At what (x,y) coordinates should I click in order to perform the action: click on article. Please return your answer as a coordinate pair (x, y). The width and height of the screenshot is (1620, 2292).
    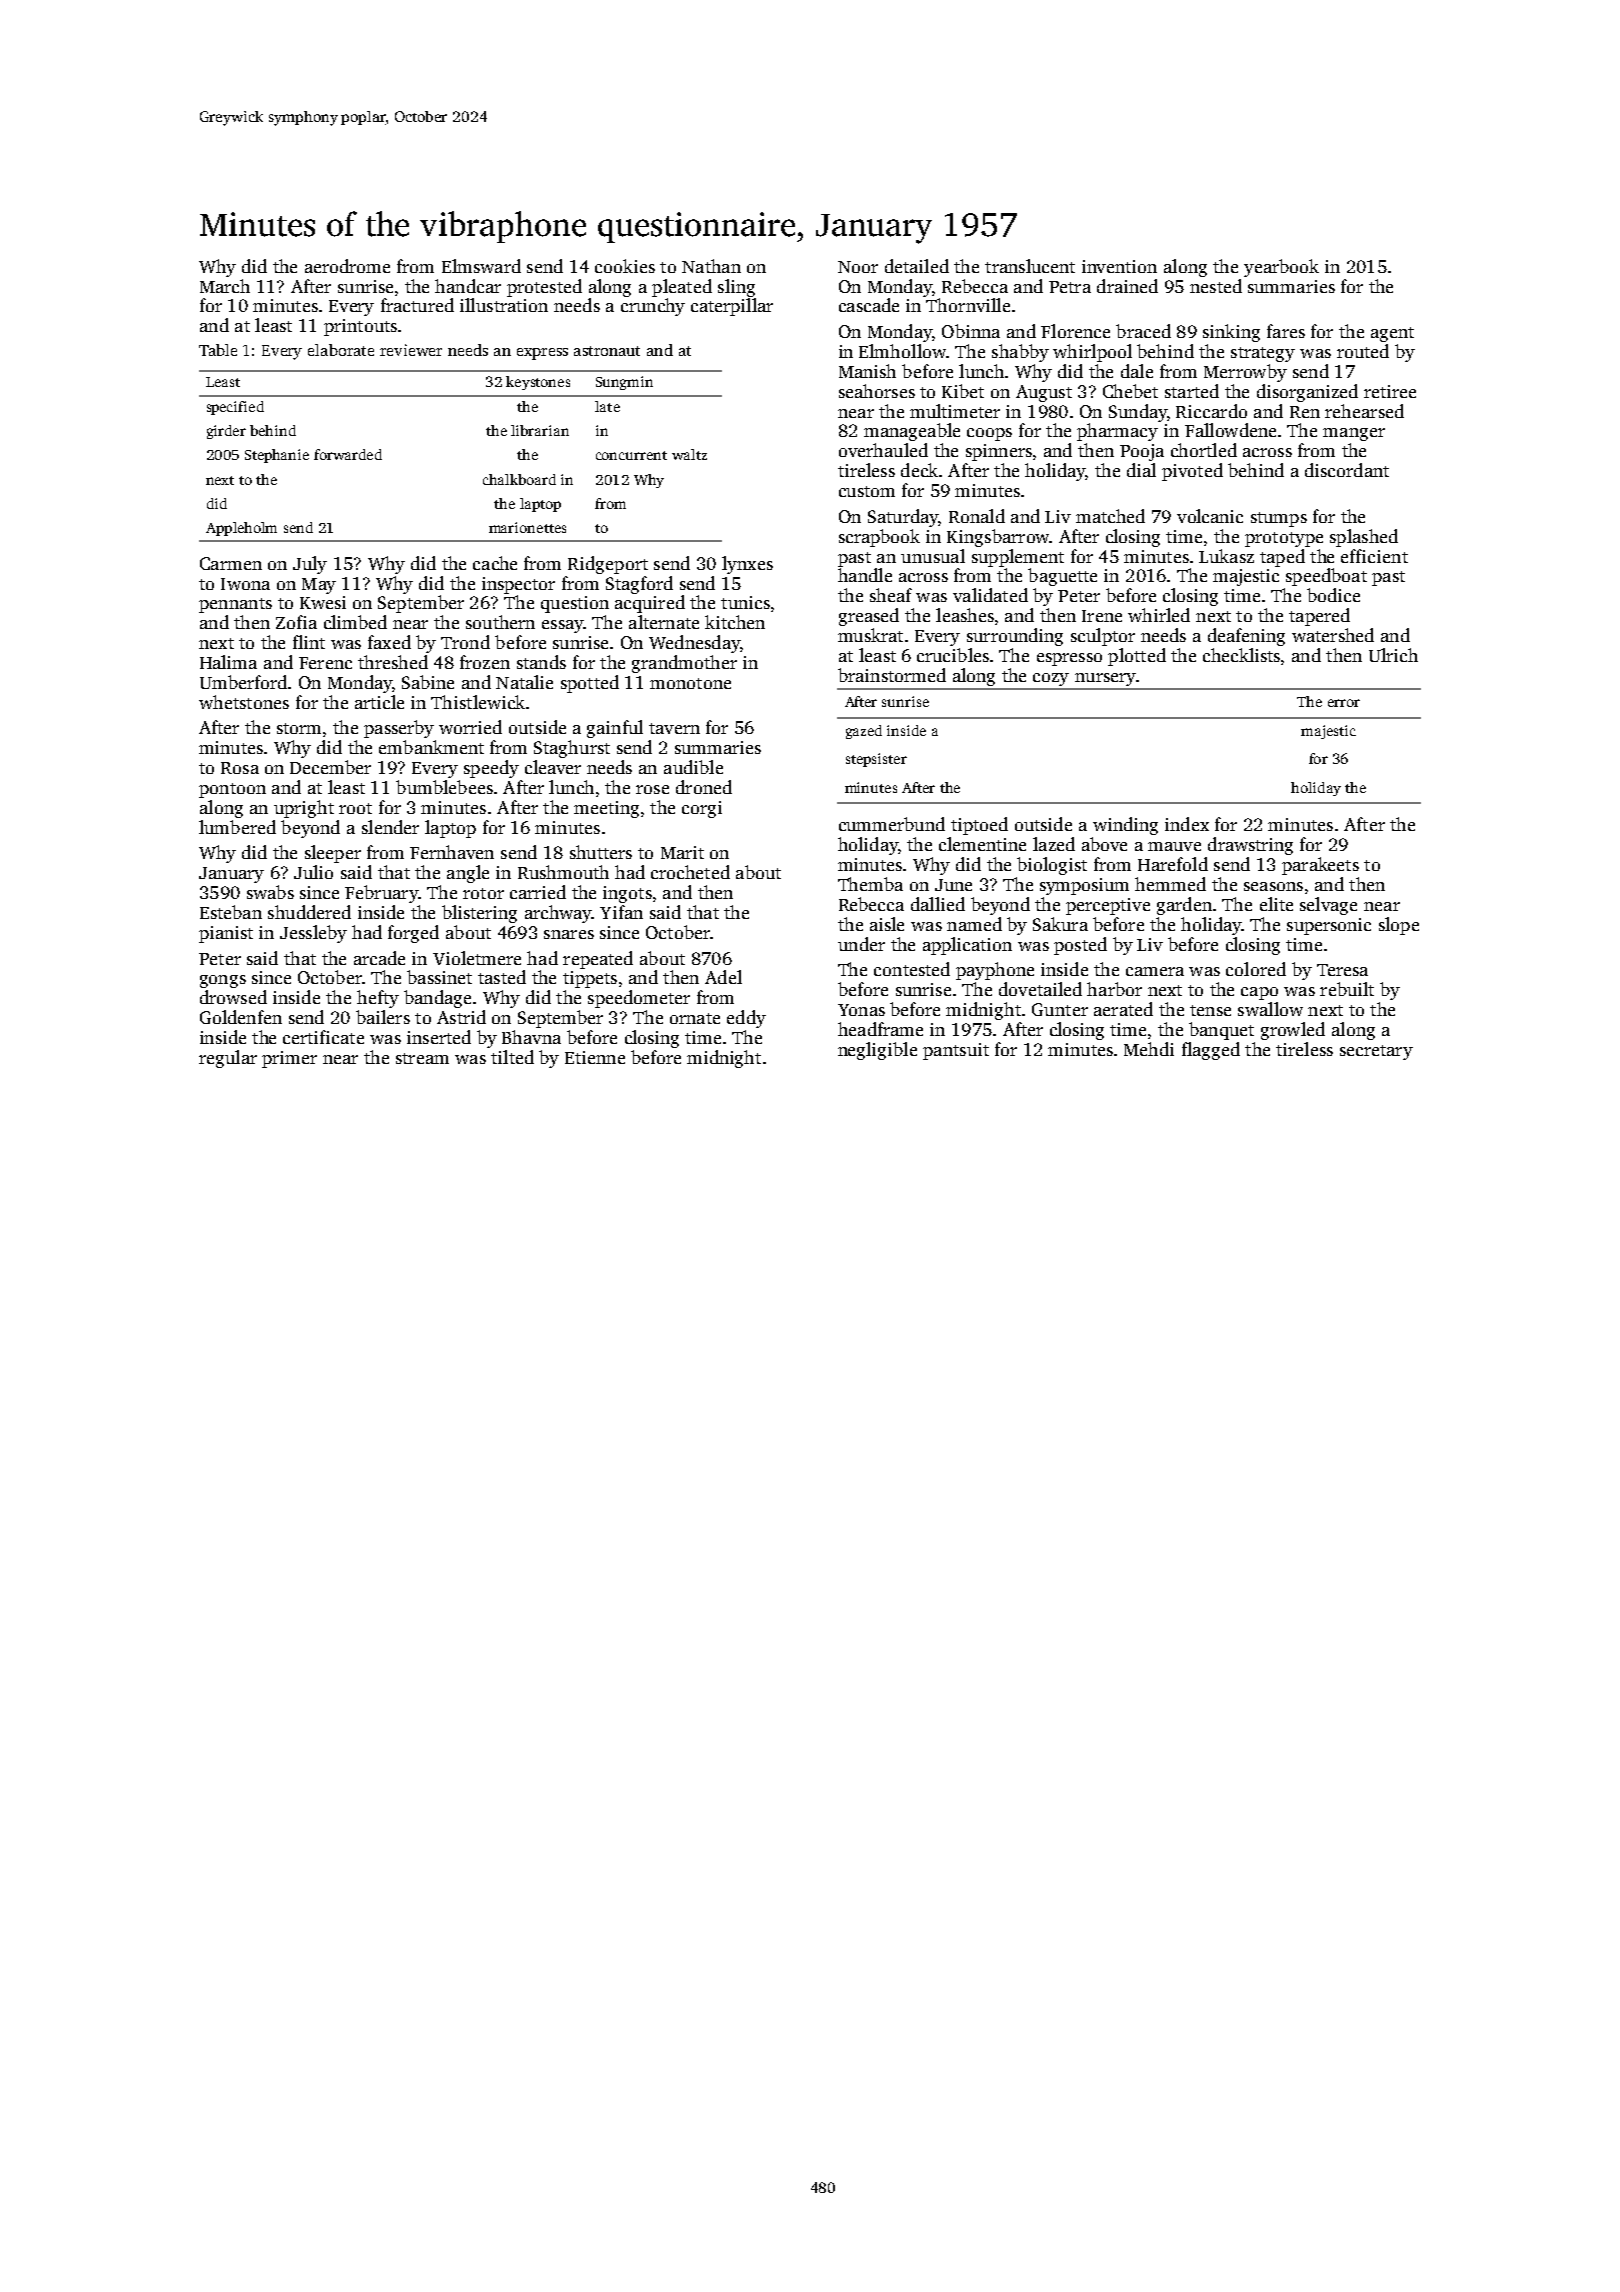
    Looking at the image, I should click on (379, 702).
